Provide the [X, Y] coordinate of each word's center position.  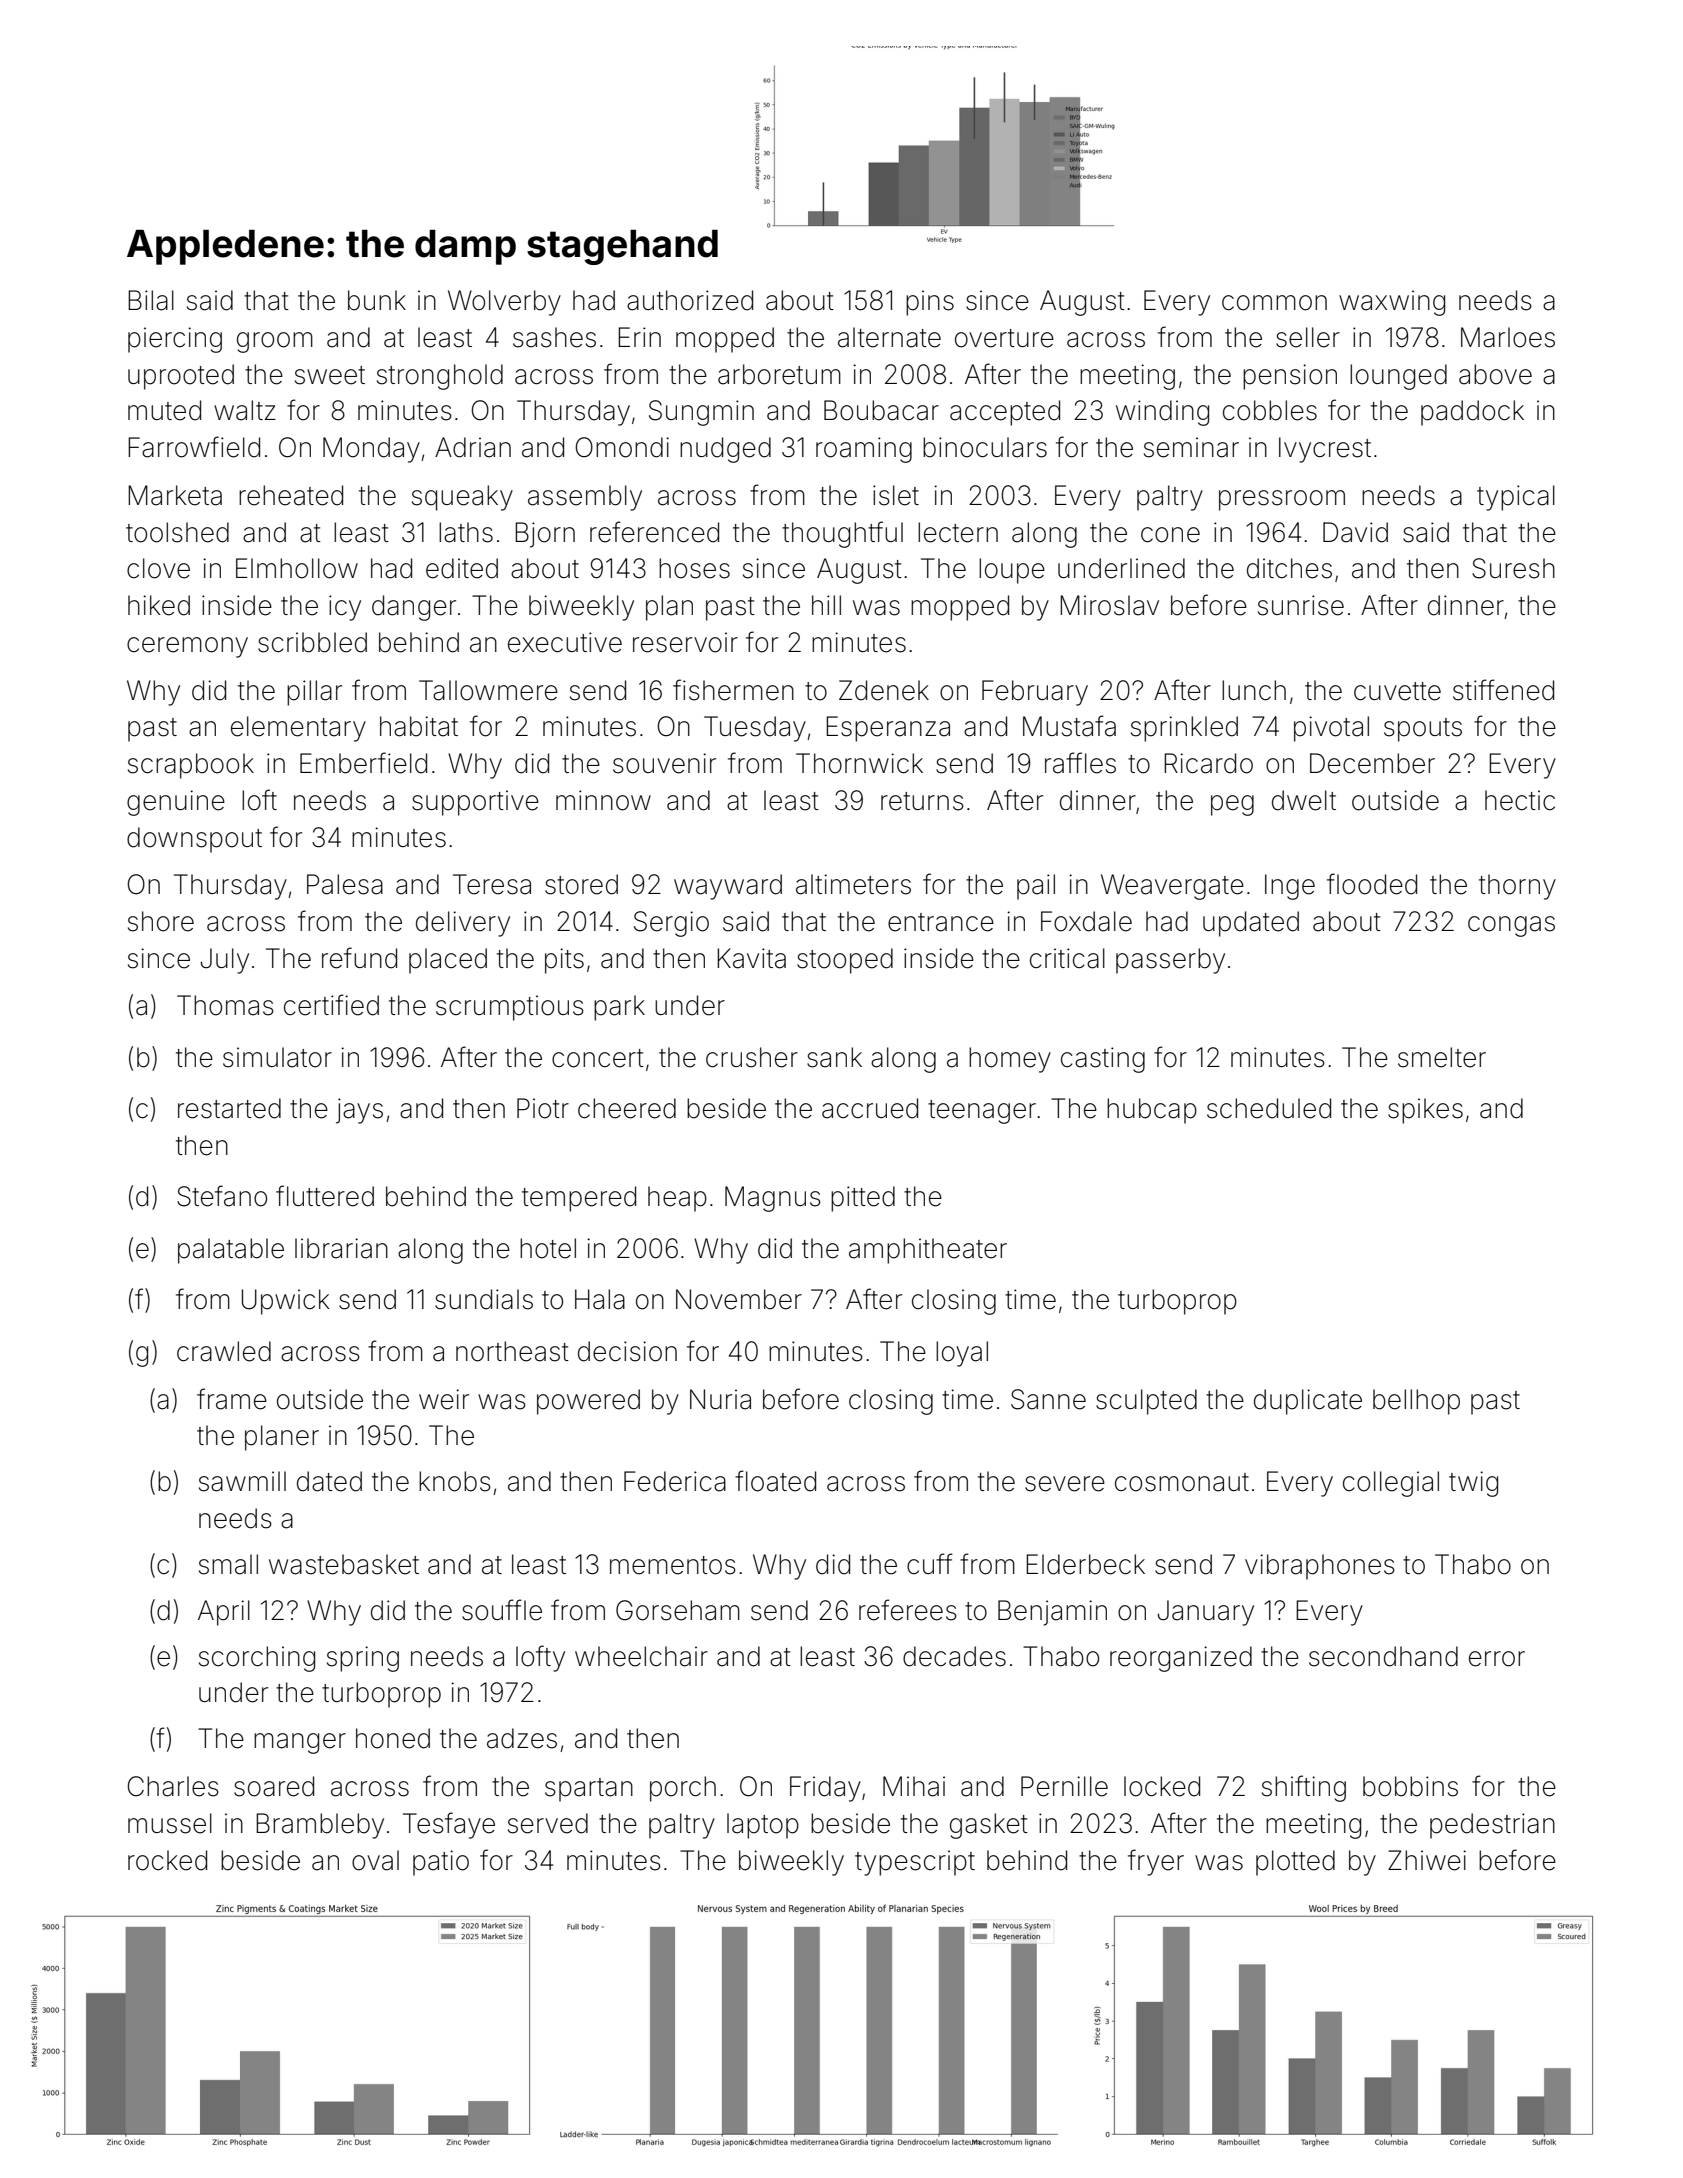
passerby [1170, 961]
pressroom [1282, 500]
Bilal [151, 300]
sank [834, 1057]
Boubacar [881, 410]
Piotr [543, 1108]
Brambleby [320, 1826]
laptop [763, 1826]
